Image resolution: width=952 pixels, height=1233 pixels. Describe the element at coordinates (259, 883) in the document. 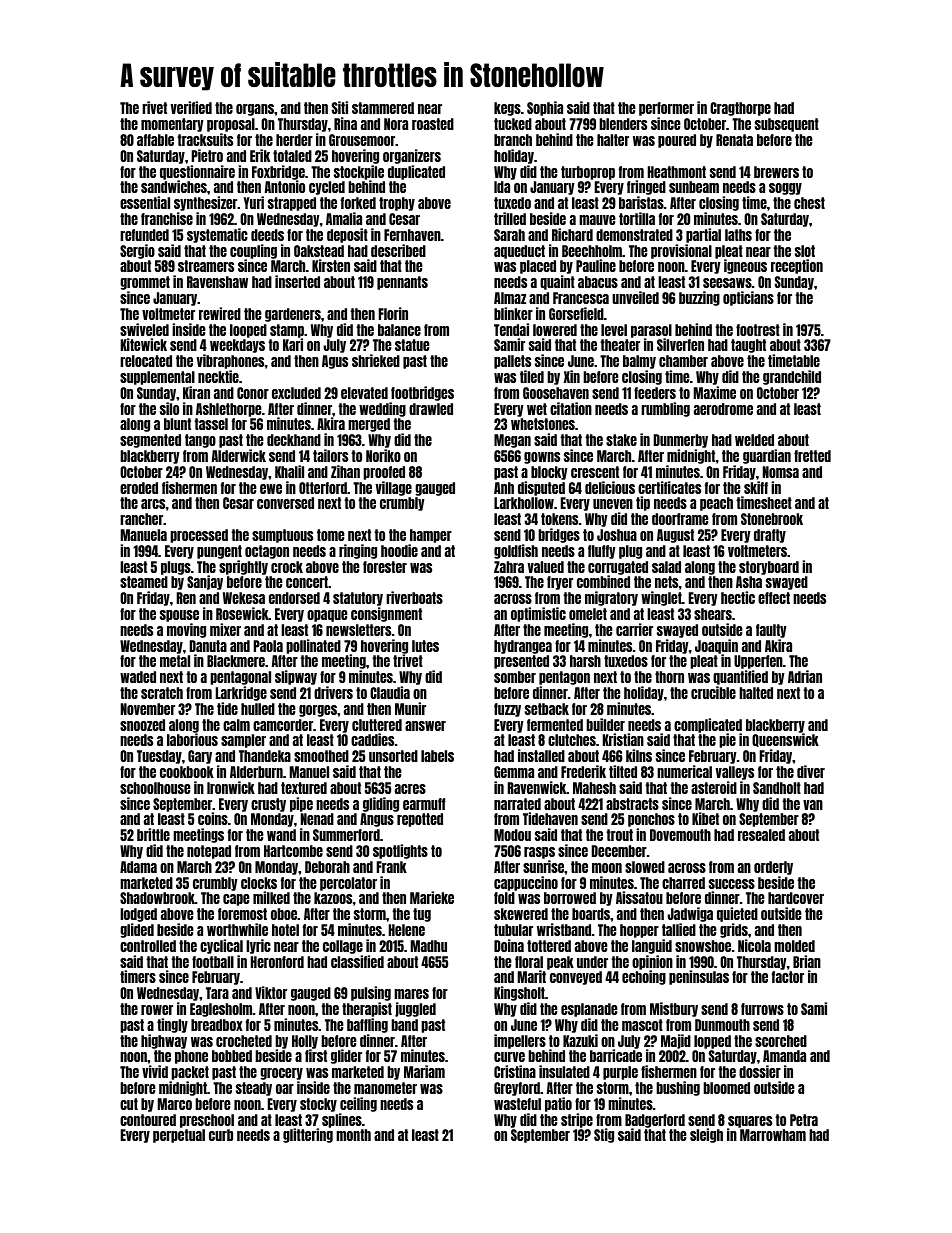

I see `clocks` at that location.
